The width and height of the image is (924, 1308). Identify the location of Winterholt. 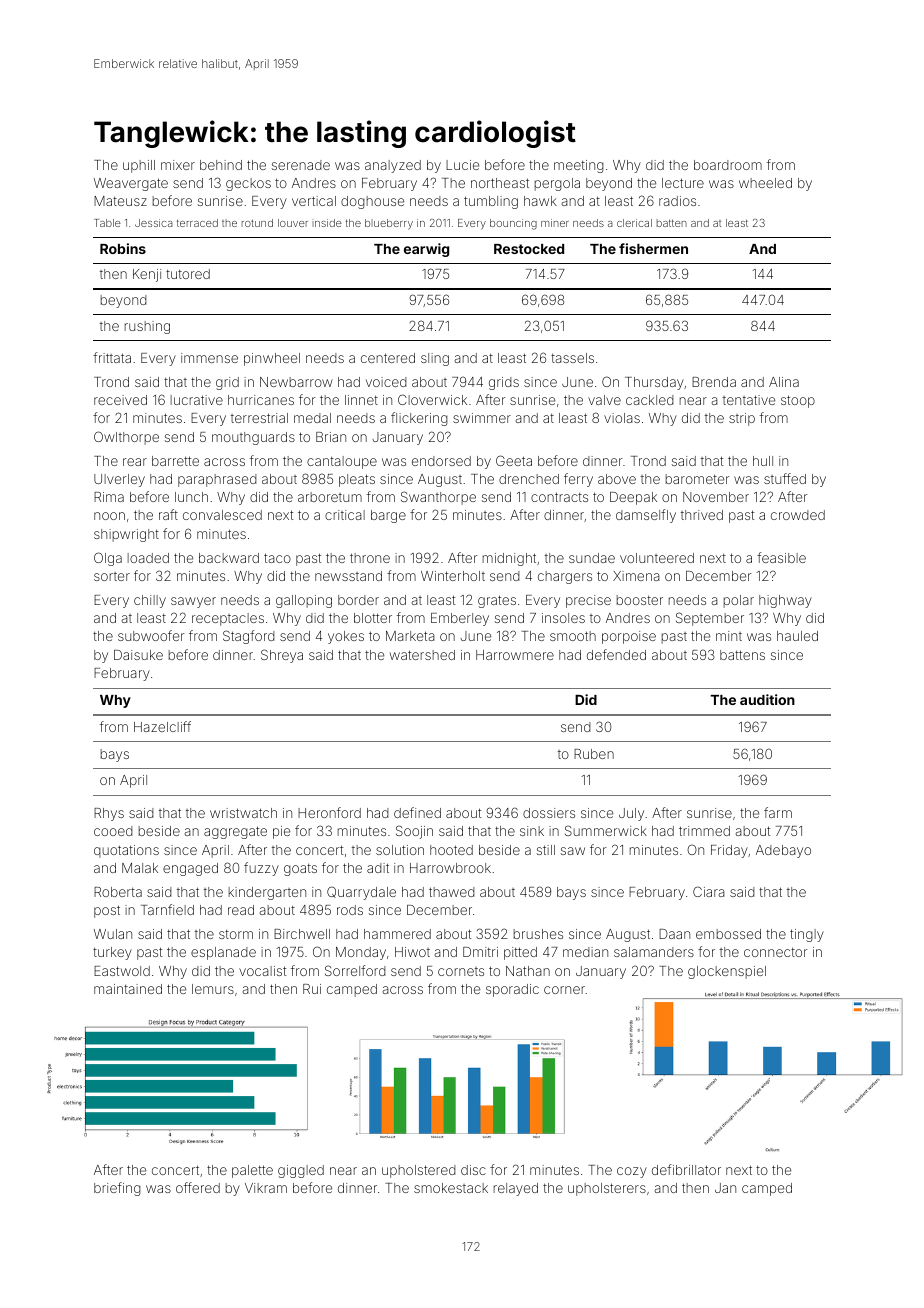
(453, 576).
